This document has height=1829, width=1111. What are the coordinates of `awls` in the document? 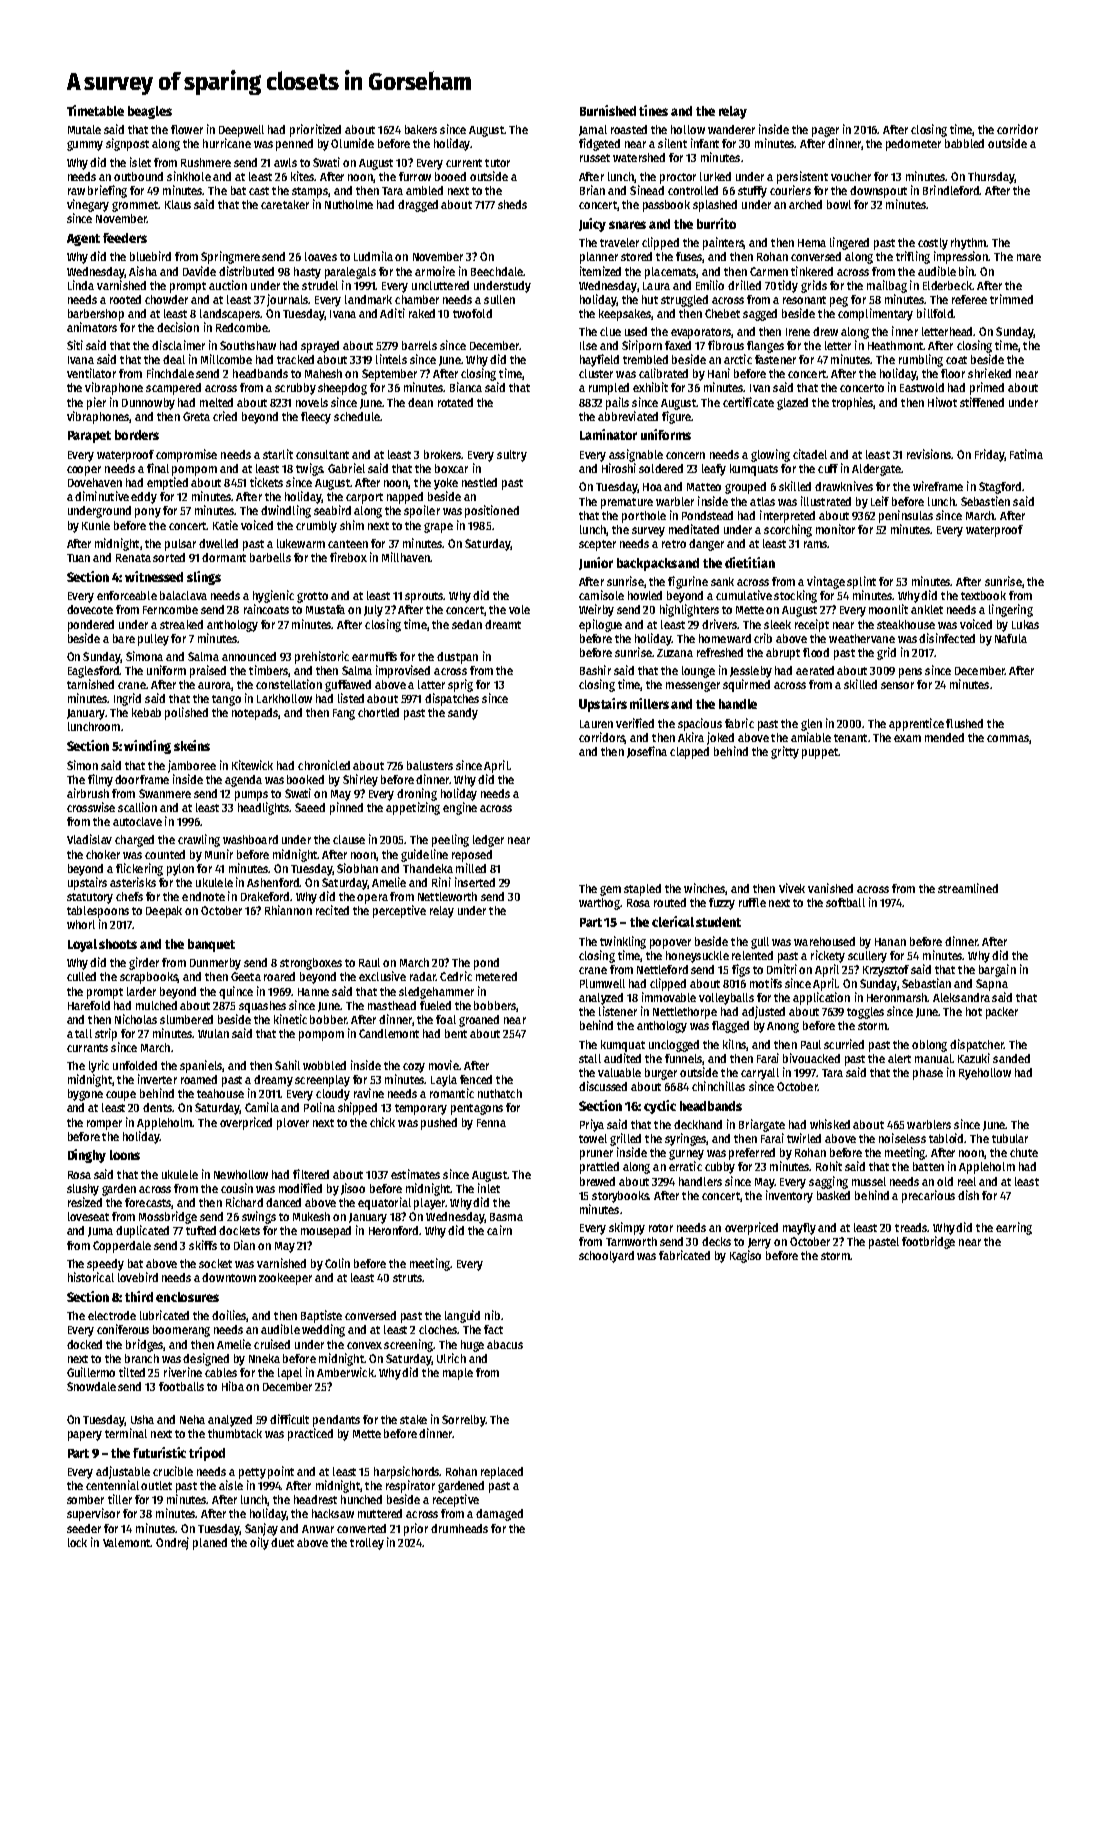 It's located at (285, 162).
